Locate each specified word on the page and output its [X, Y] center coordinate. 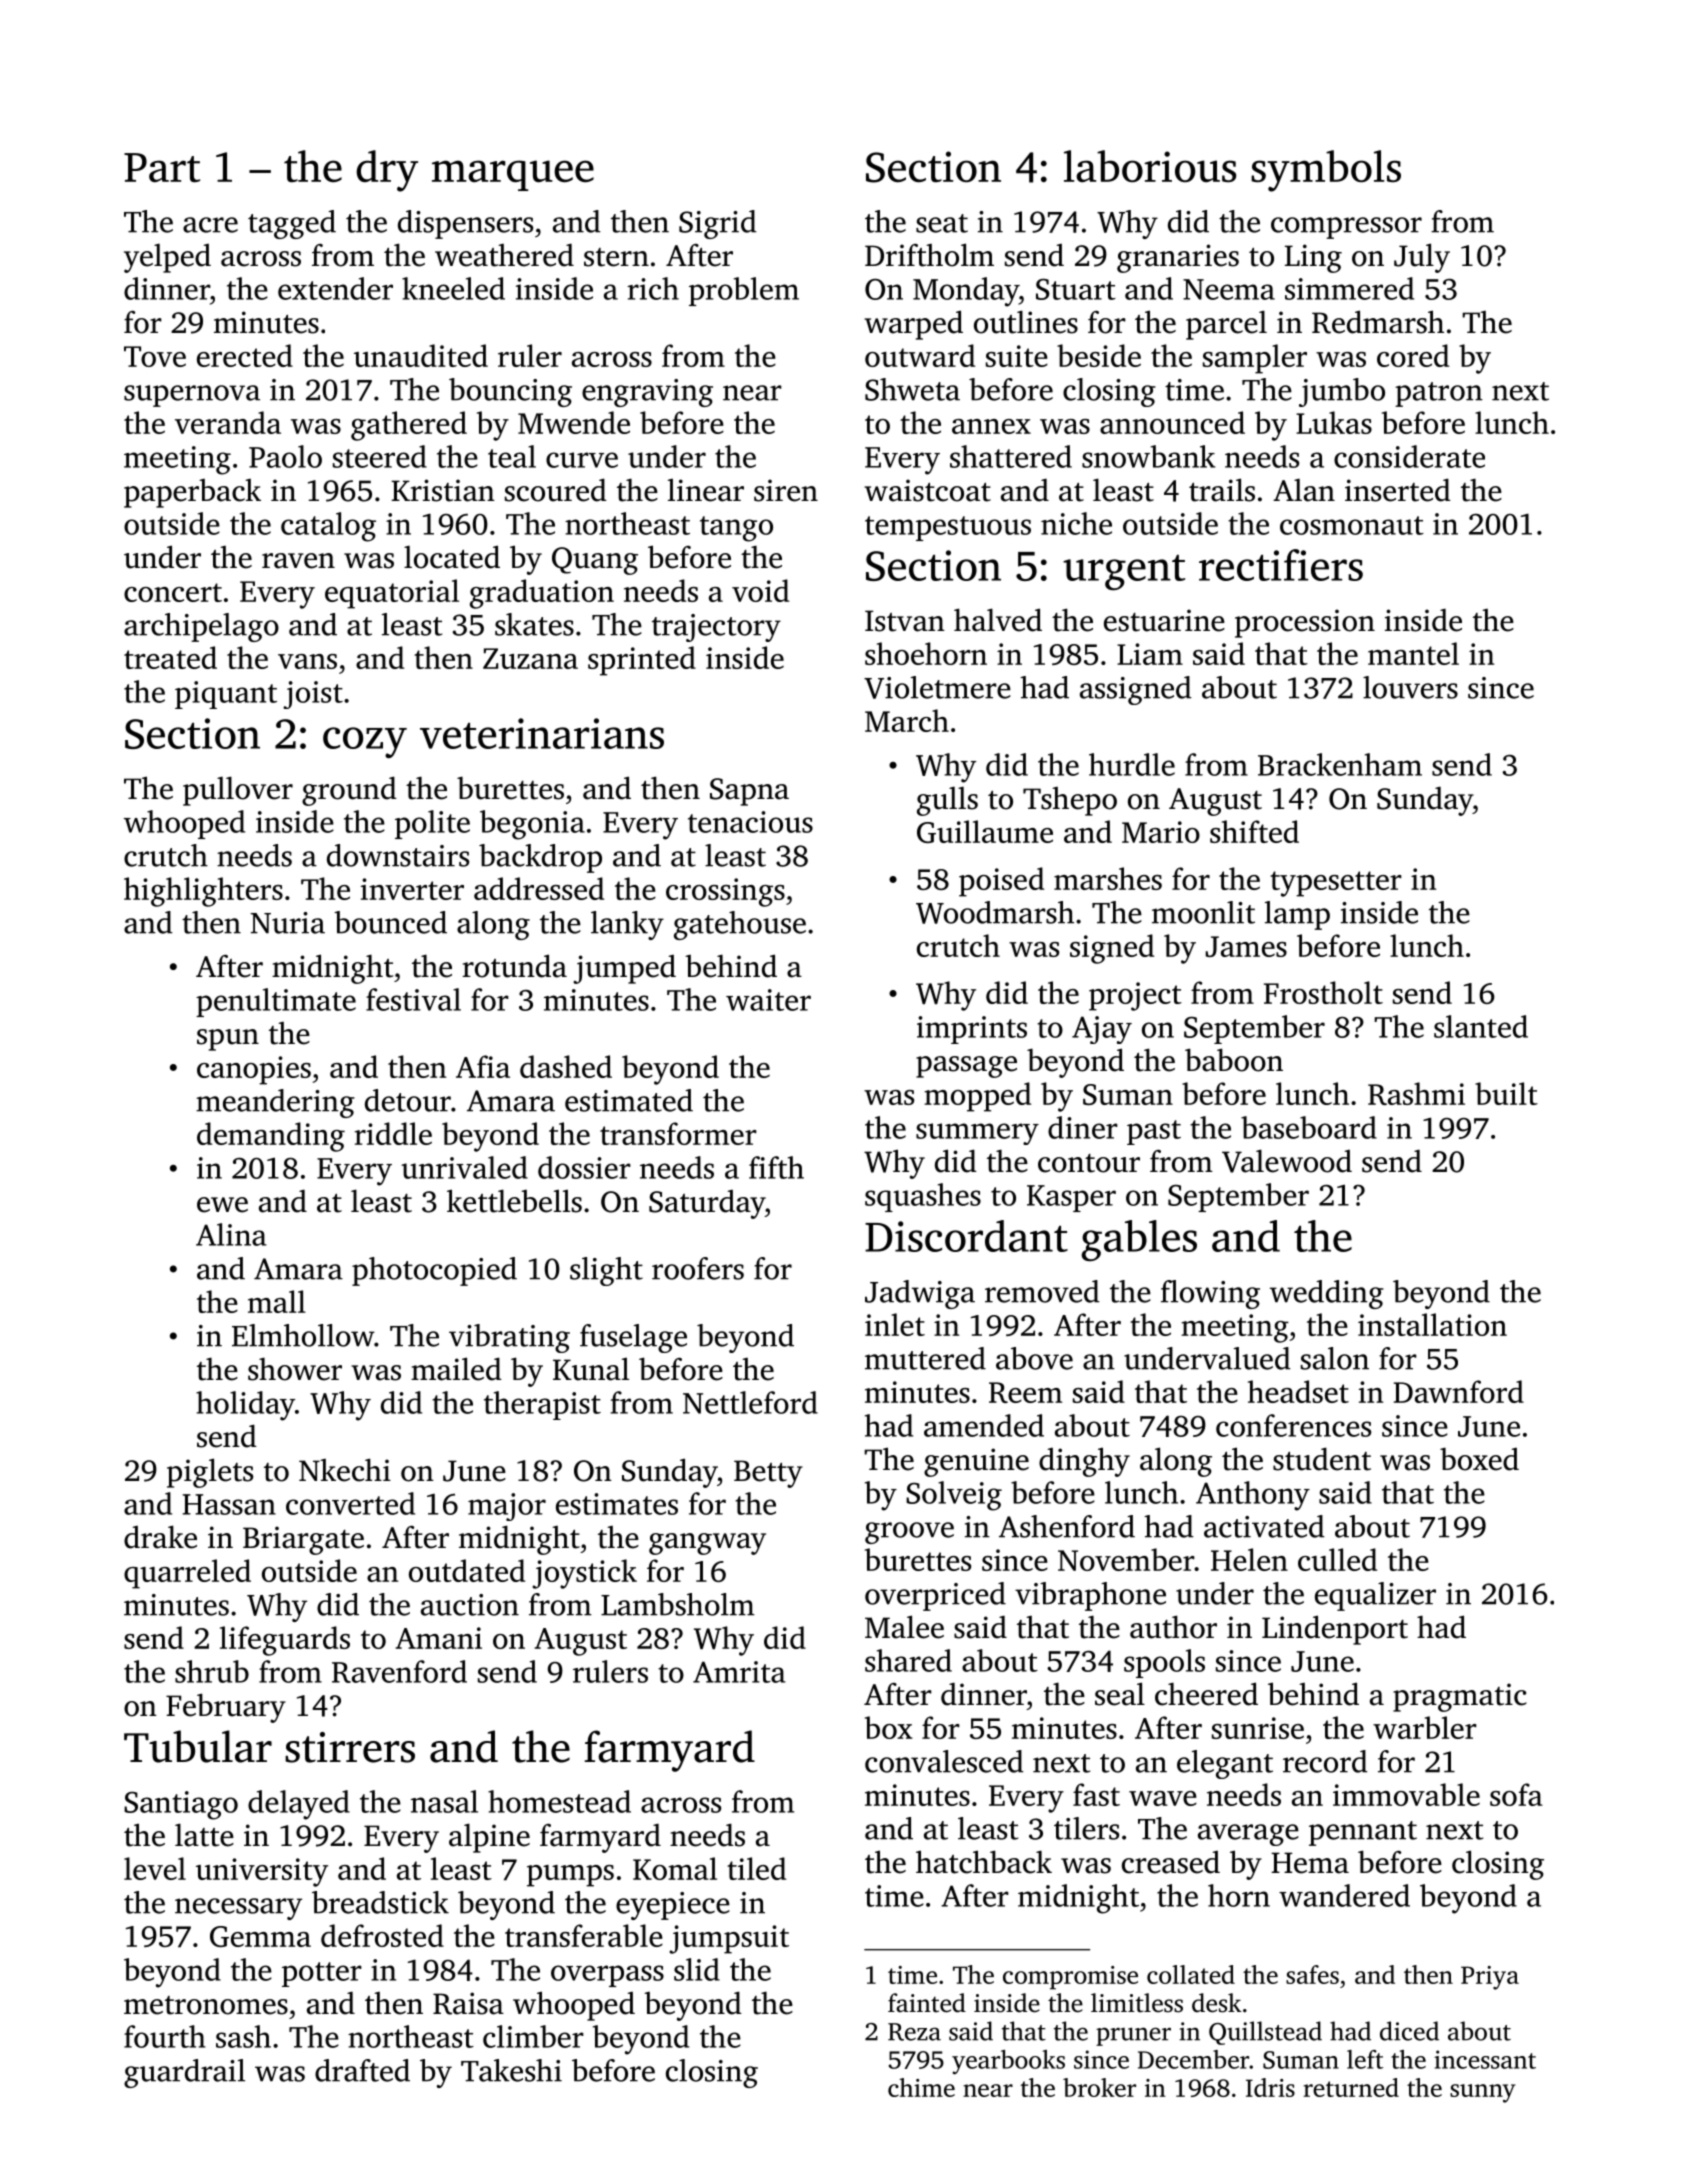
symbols [1326, 171]
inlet [895, 1324]
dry [387, 171]
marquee [513, 175]
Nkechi [345, 1470]
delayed [299, 1805]
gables [1139, 1240]
